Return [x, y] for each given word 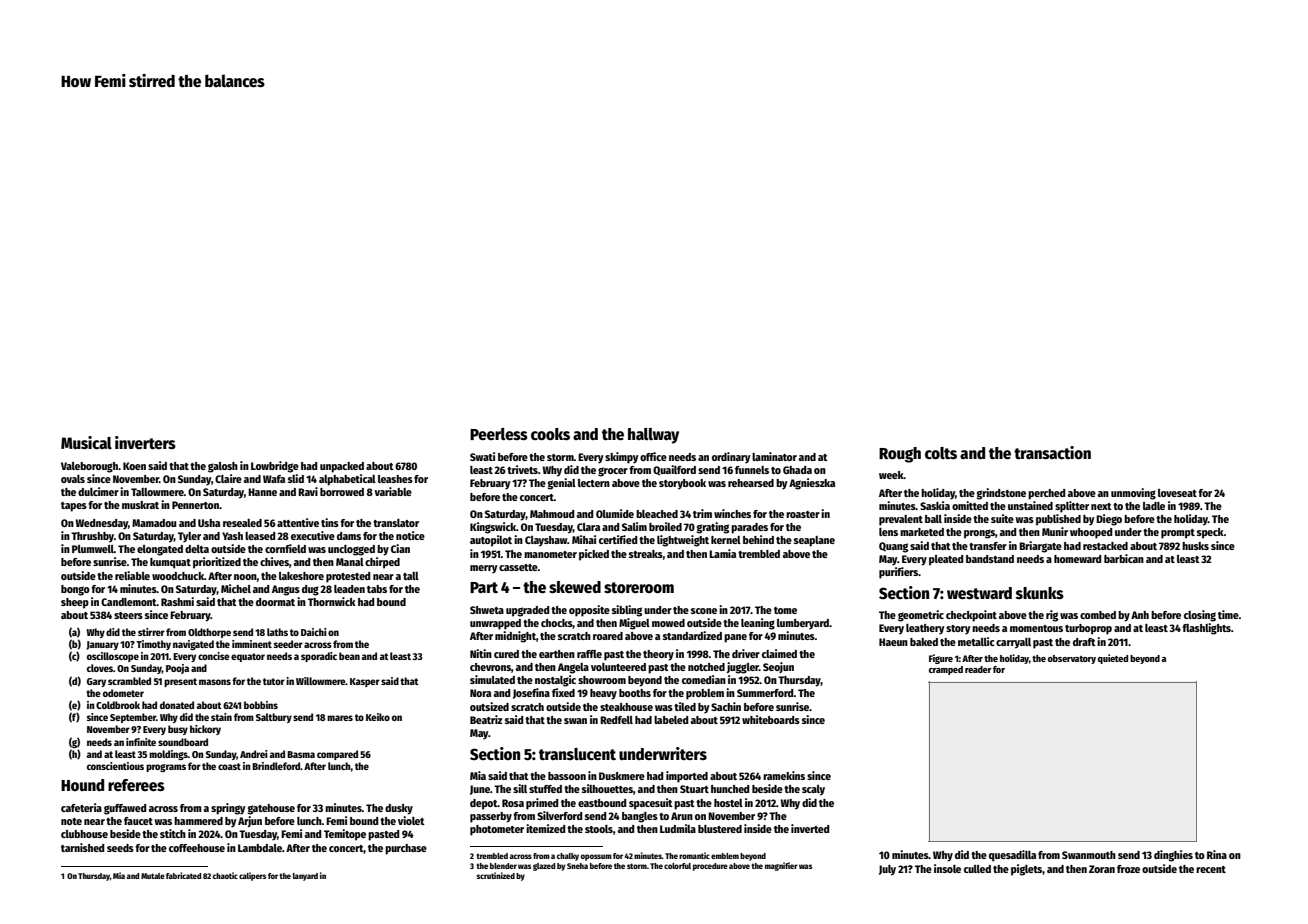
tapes [74, 507]
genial [562, 484]
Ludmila [678, 828]
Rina [1217, 854]
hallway [653, 436]
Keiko [378, 717]
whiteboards [771, 719]
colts [941, 453]
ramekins [784, 775]
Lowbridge [275, 467]
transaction [1052, 452]
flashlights [1206, 629]
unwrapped [495, 624]
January [102, 645]
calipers [252, 876]
